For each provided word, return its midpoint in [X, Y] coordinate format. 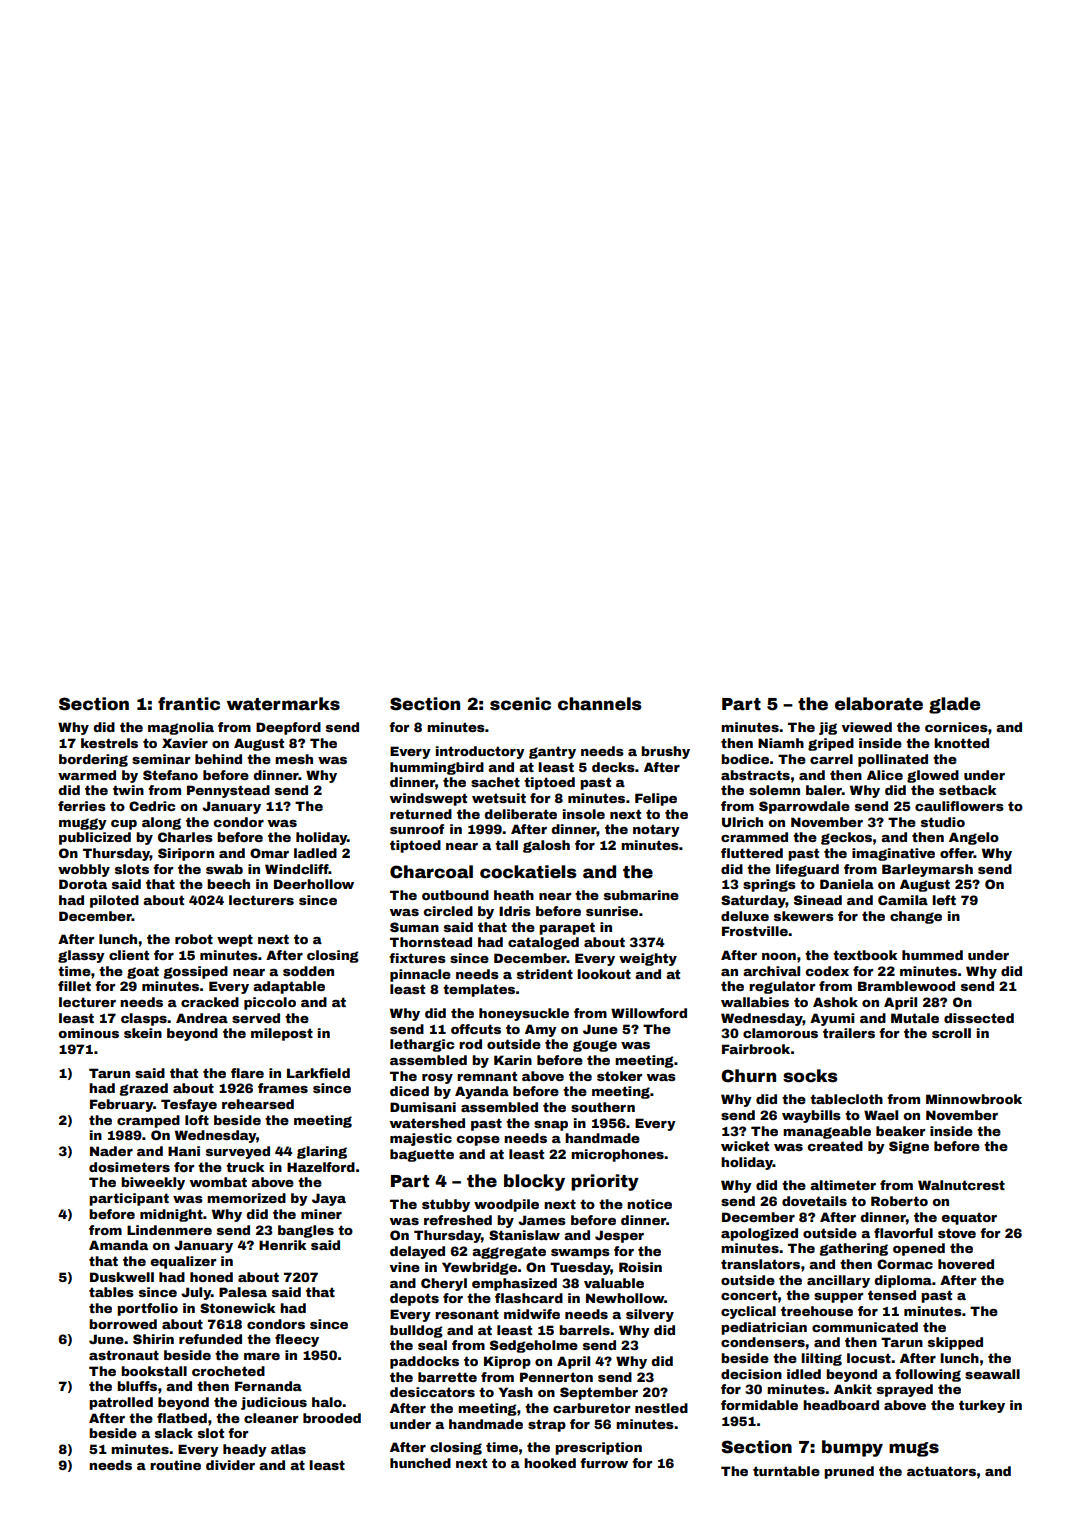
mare [262, 1356]
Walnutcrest [961, 1185]
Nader [111, 1151]
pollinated [893, 760]
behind [218, 759]
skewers [804, 916]
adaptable [289, 987]
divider [230, 1465]
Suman [414, 927]
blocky [534, 1182]
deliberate [520, 814]
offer [957, 853]
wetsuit [499, 798]
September [599, 1393]
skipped [955, 1343]
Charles [185, 837]
